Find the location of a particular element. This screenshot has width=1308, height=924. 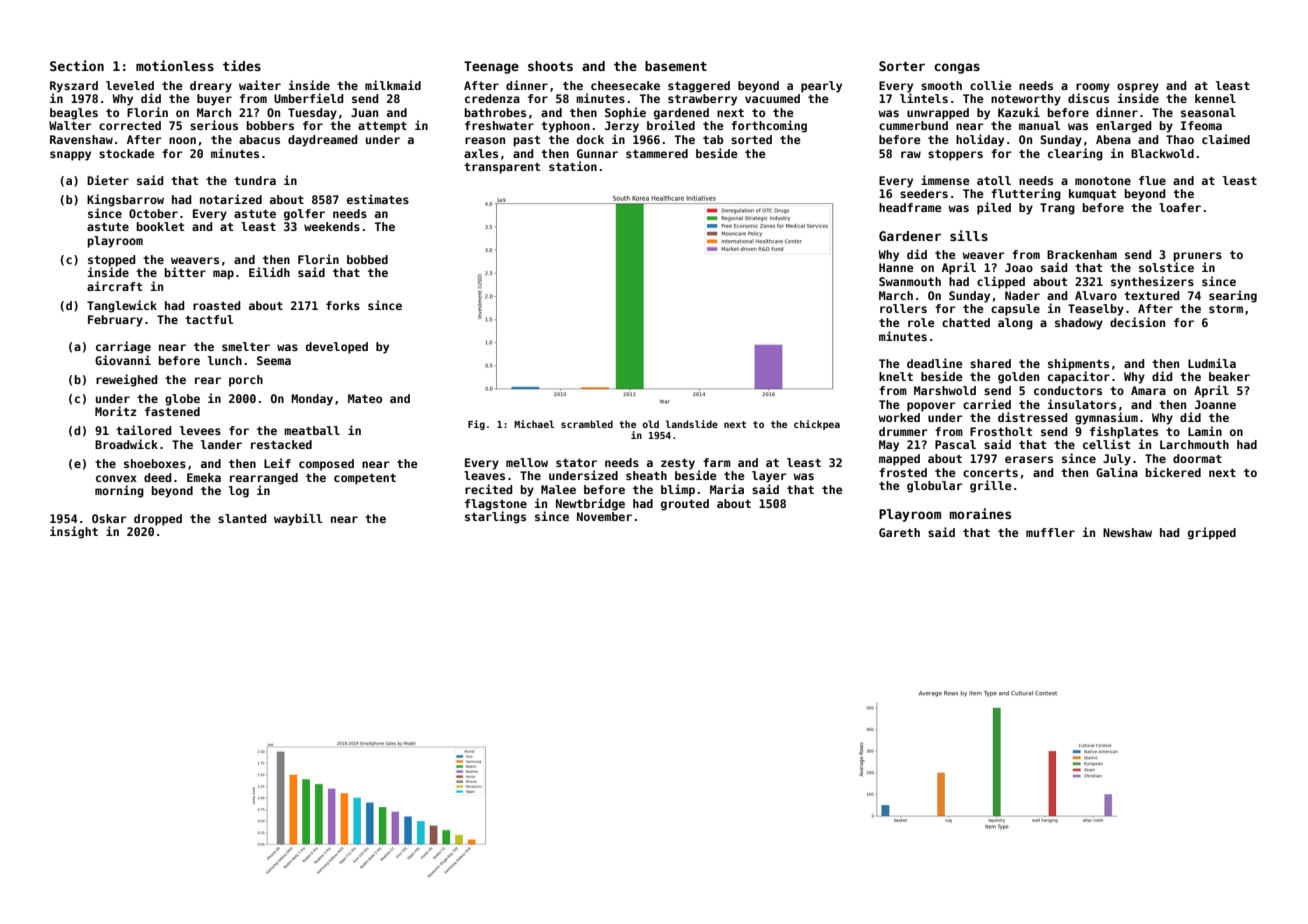

shoots is located at coordinates (550, 66).
